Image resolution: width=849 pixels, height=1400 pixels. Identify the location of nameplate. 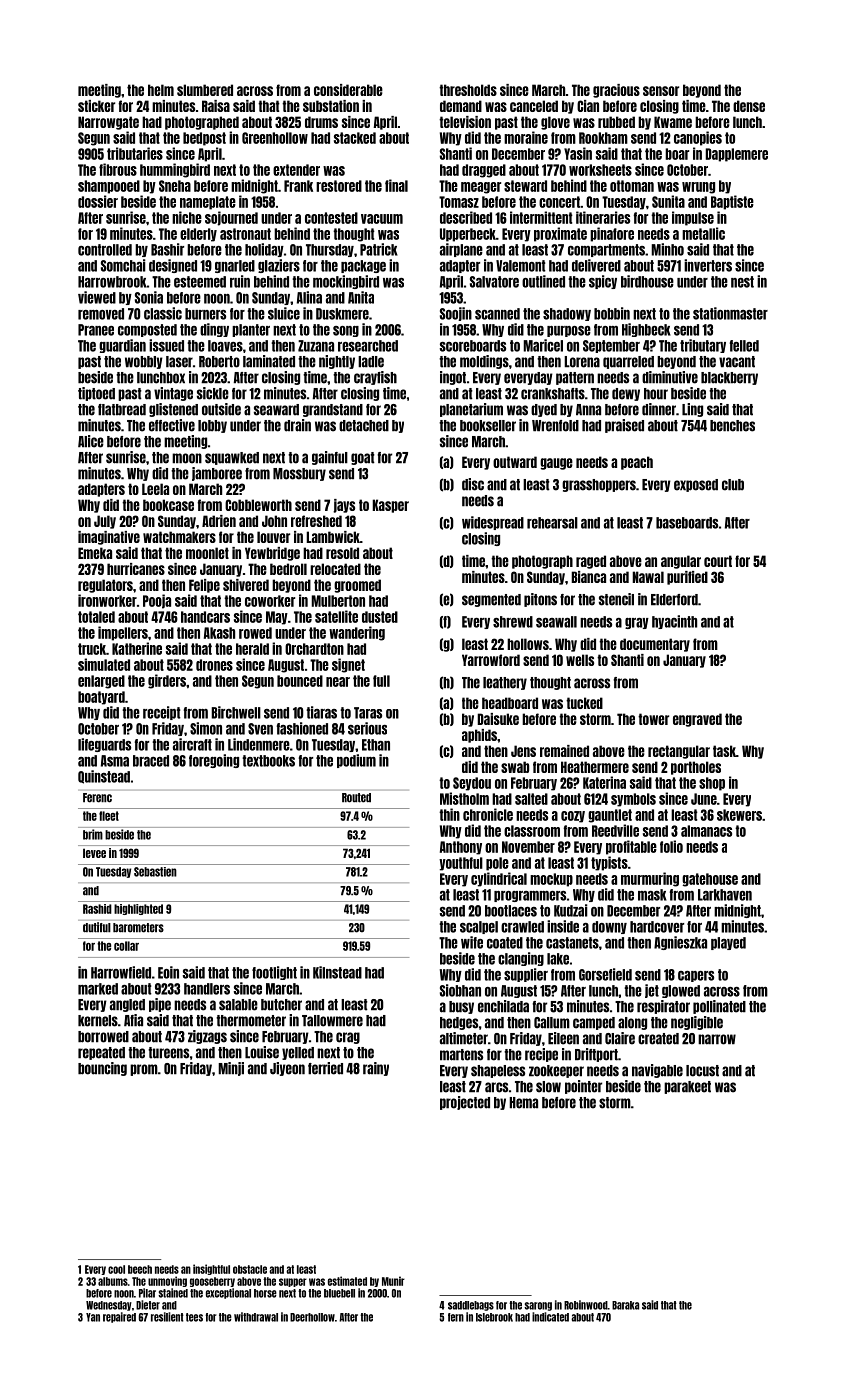
(208, 203).
